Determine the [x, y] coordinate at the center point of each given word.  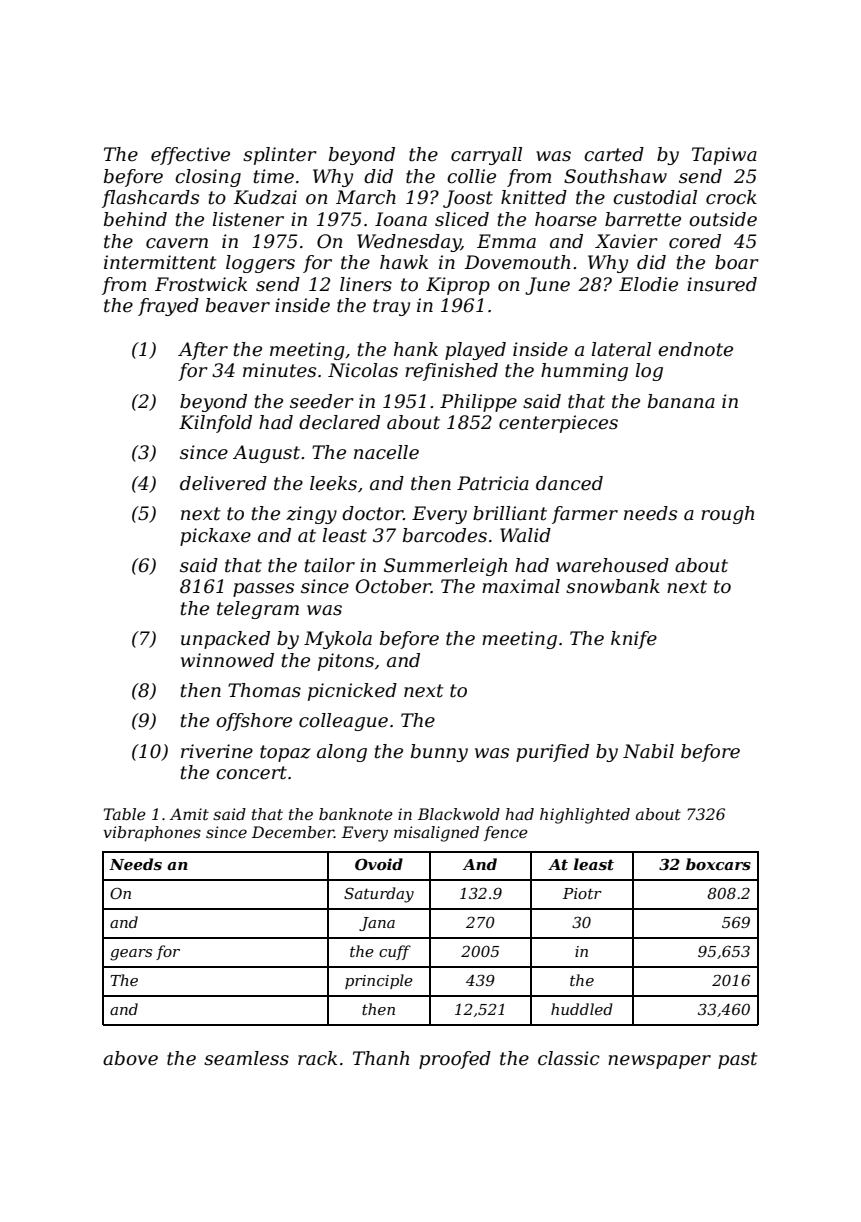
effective [190, 156]
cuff [395, 952]
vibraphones [152, 834]
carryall [486, 156]
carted [614, 154]
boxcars [718, 864]
